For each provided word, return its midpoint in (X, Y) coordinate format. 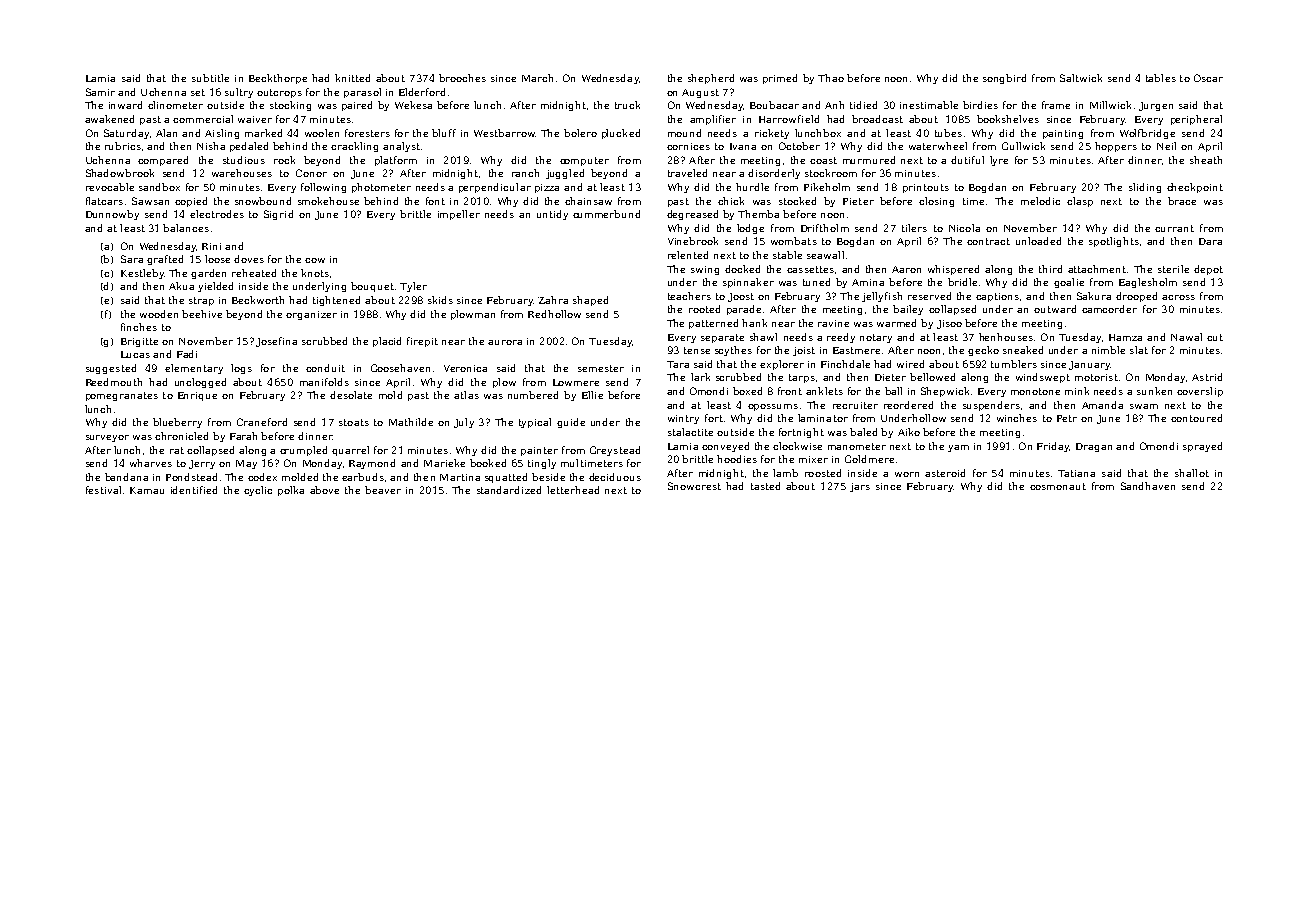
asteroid (945, 473)
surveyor (107, 438)
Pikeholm (827, 187)
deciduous (615, 477)
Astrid (1207, 377)
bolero (580, 133)
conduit (325, 368)
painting (1063, 134)
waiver (255, 119)
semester (601, 368)
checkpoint (1195, 188)
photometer (381, 188)
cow (315, 260)
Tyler (413, 287)
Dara (1210, 241)
